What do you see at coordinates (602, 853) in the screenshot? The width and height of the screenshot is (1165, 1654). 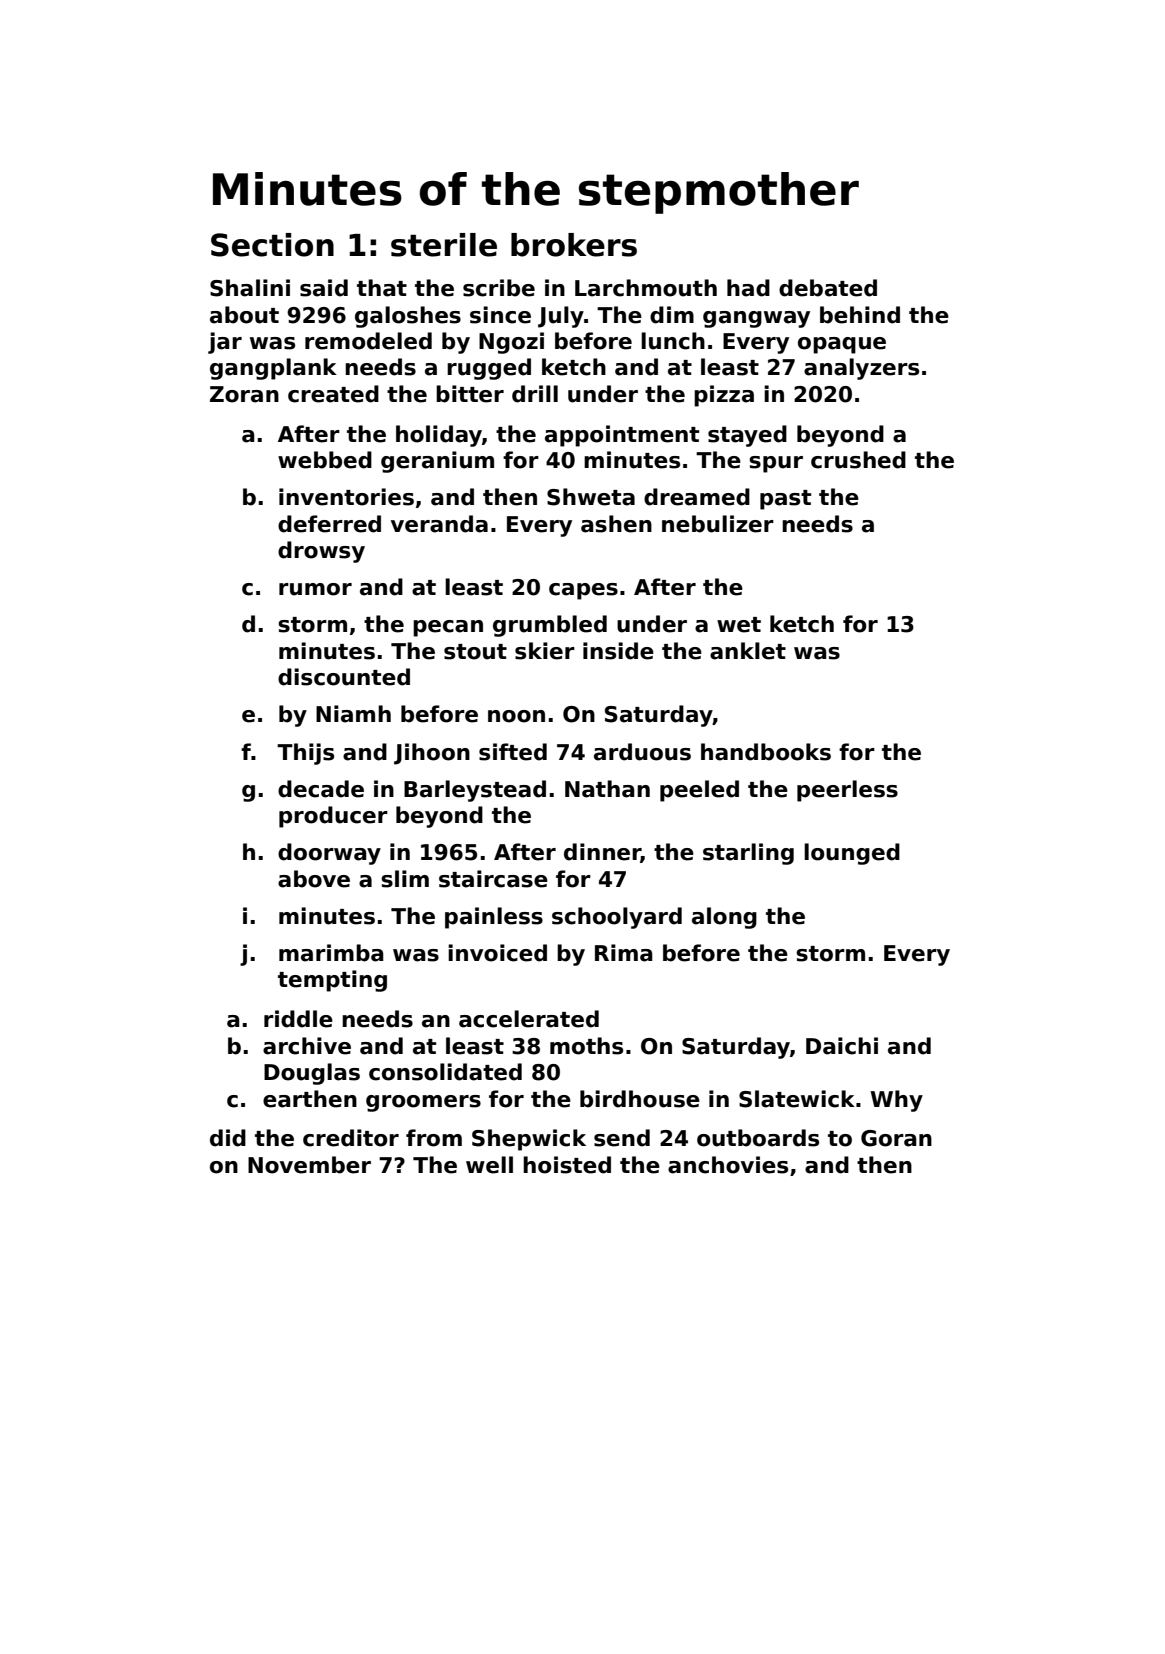 I see `dinner` at bounding box center [602, 853].
